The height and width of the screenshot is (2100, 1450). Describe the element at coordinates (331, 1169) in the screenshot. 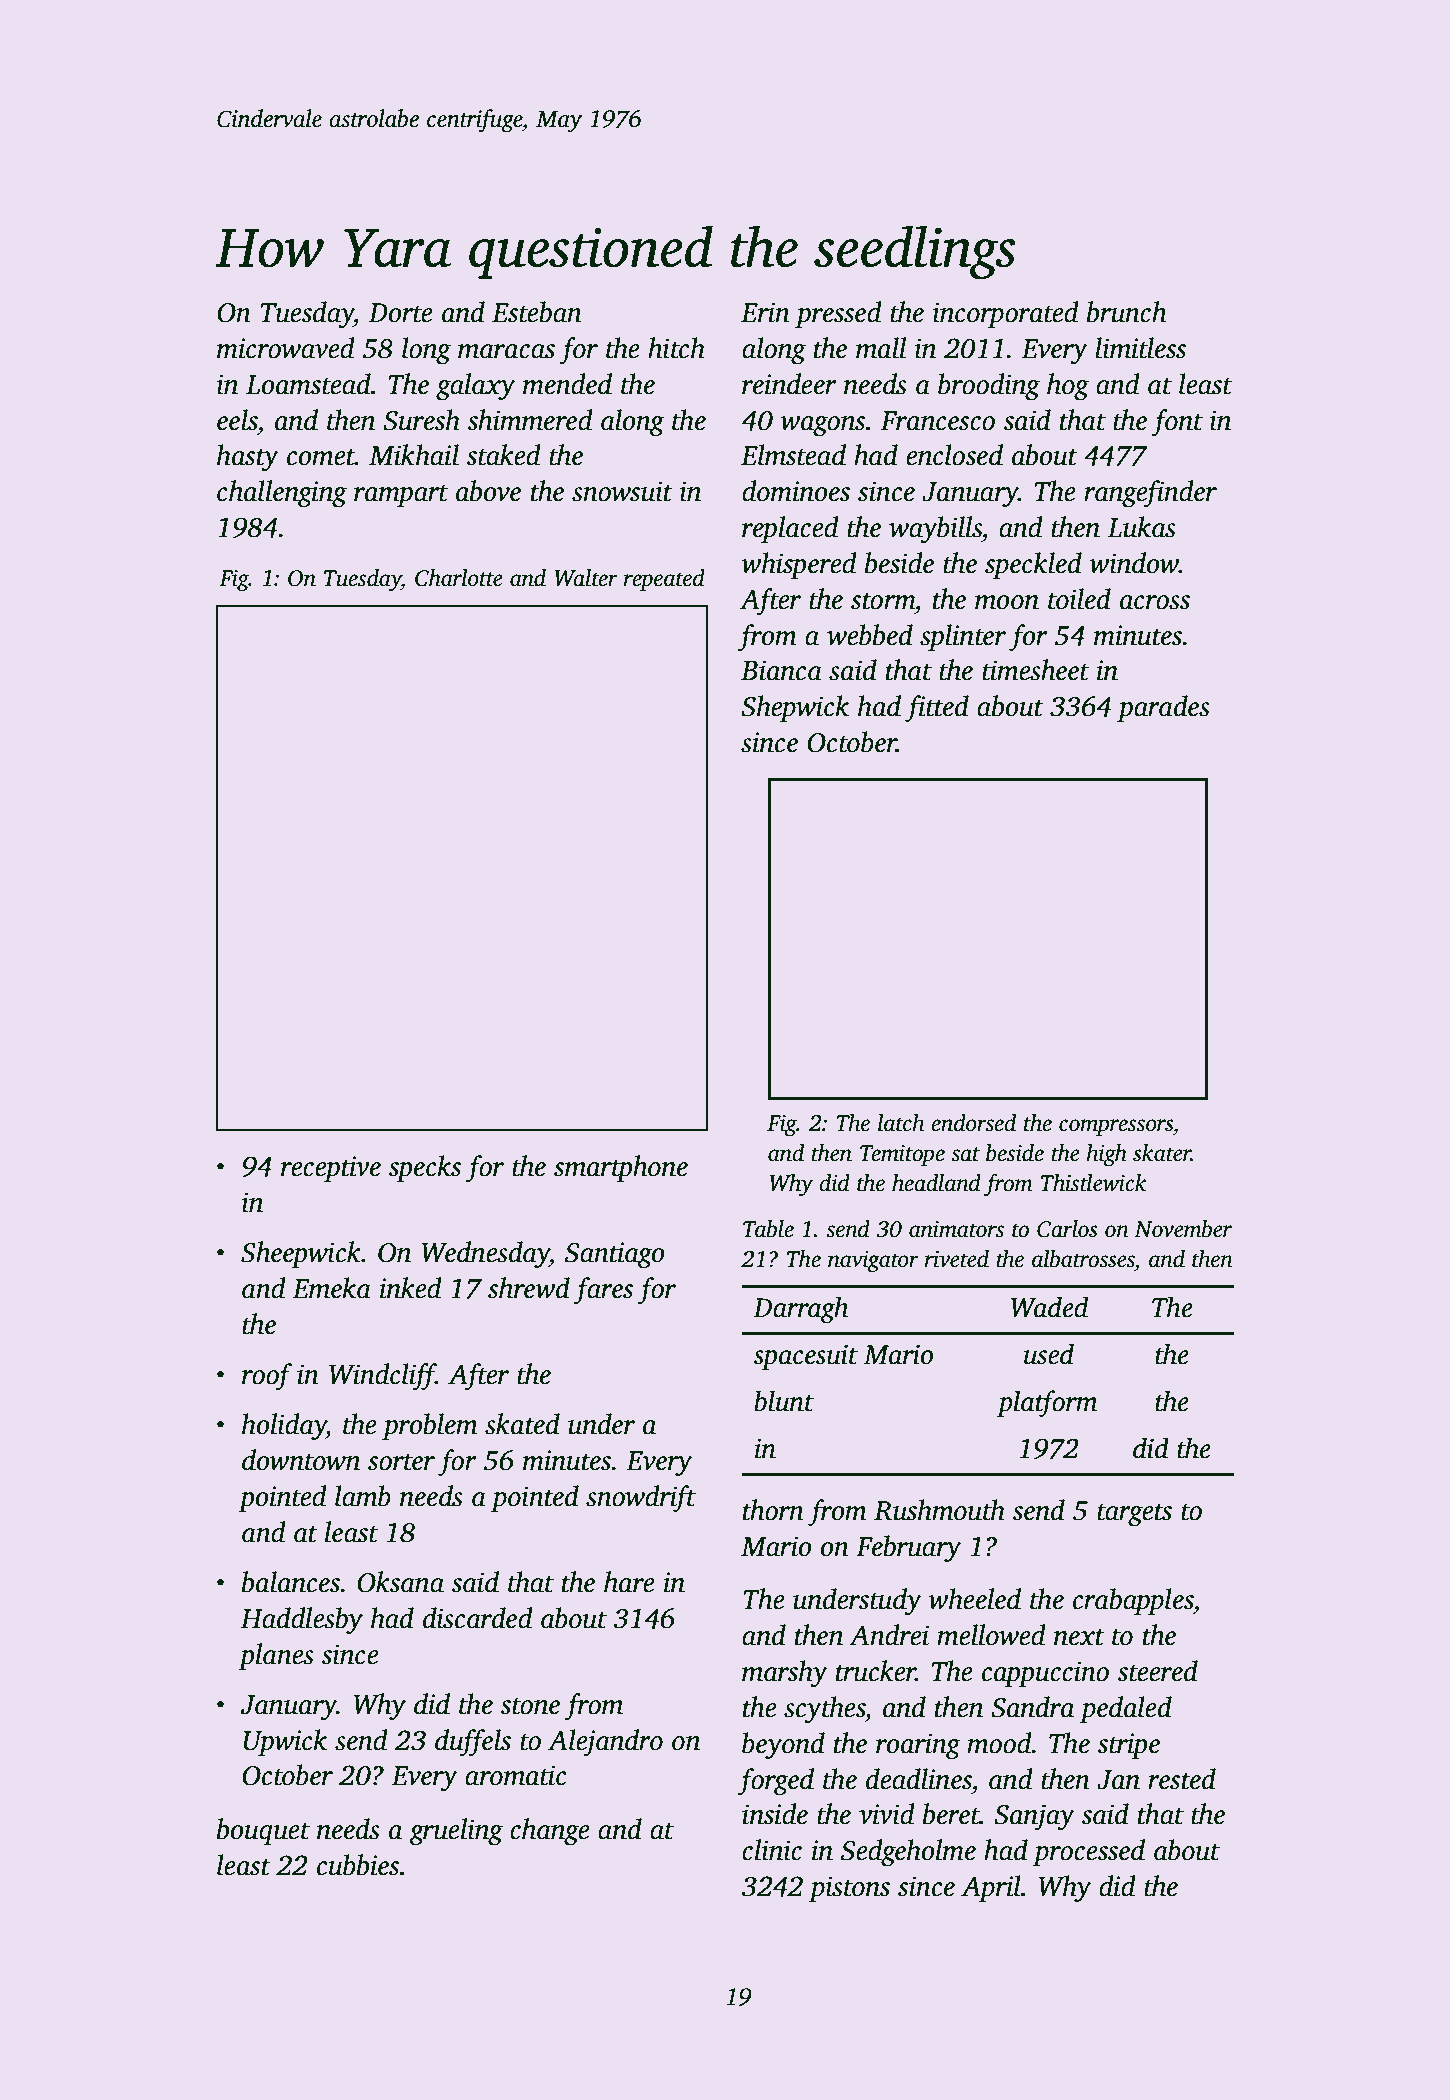

I see `receptive` at that location.
